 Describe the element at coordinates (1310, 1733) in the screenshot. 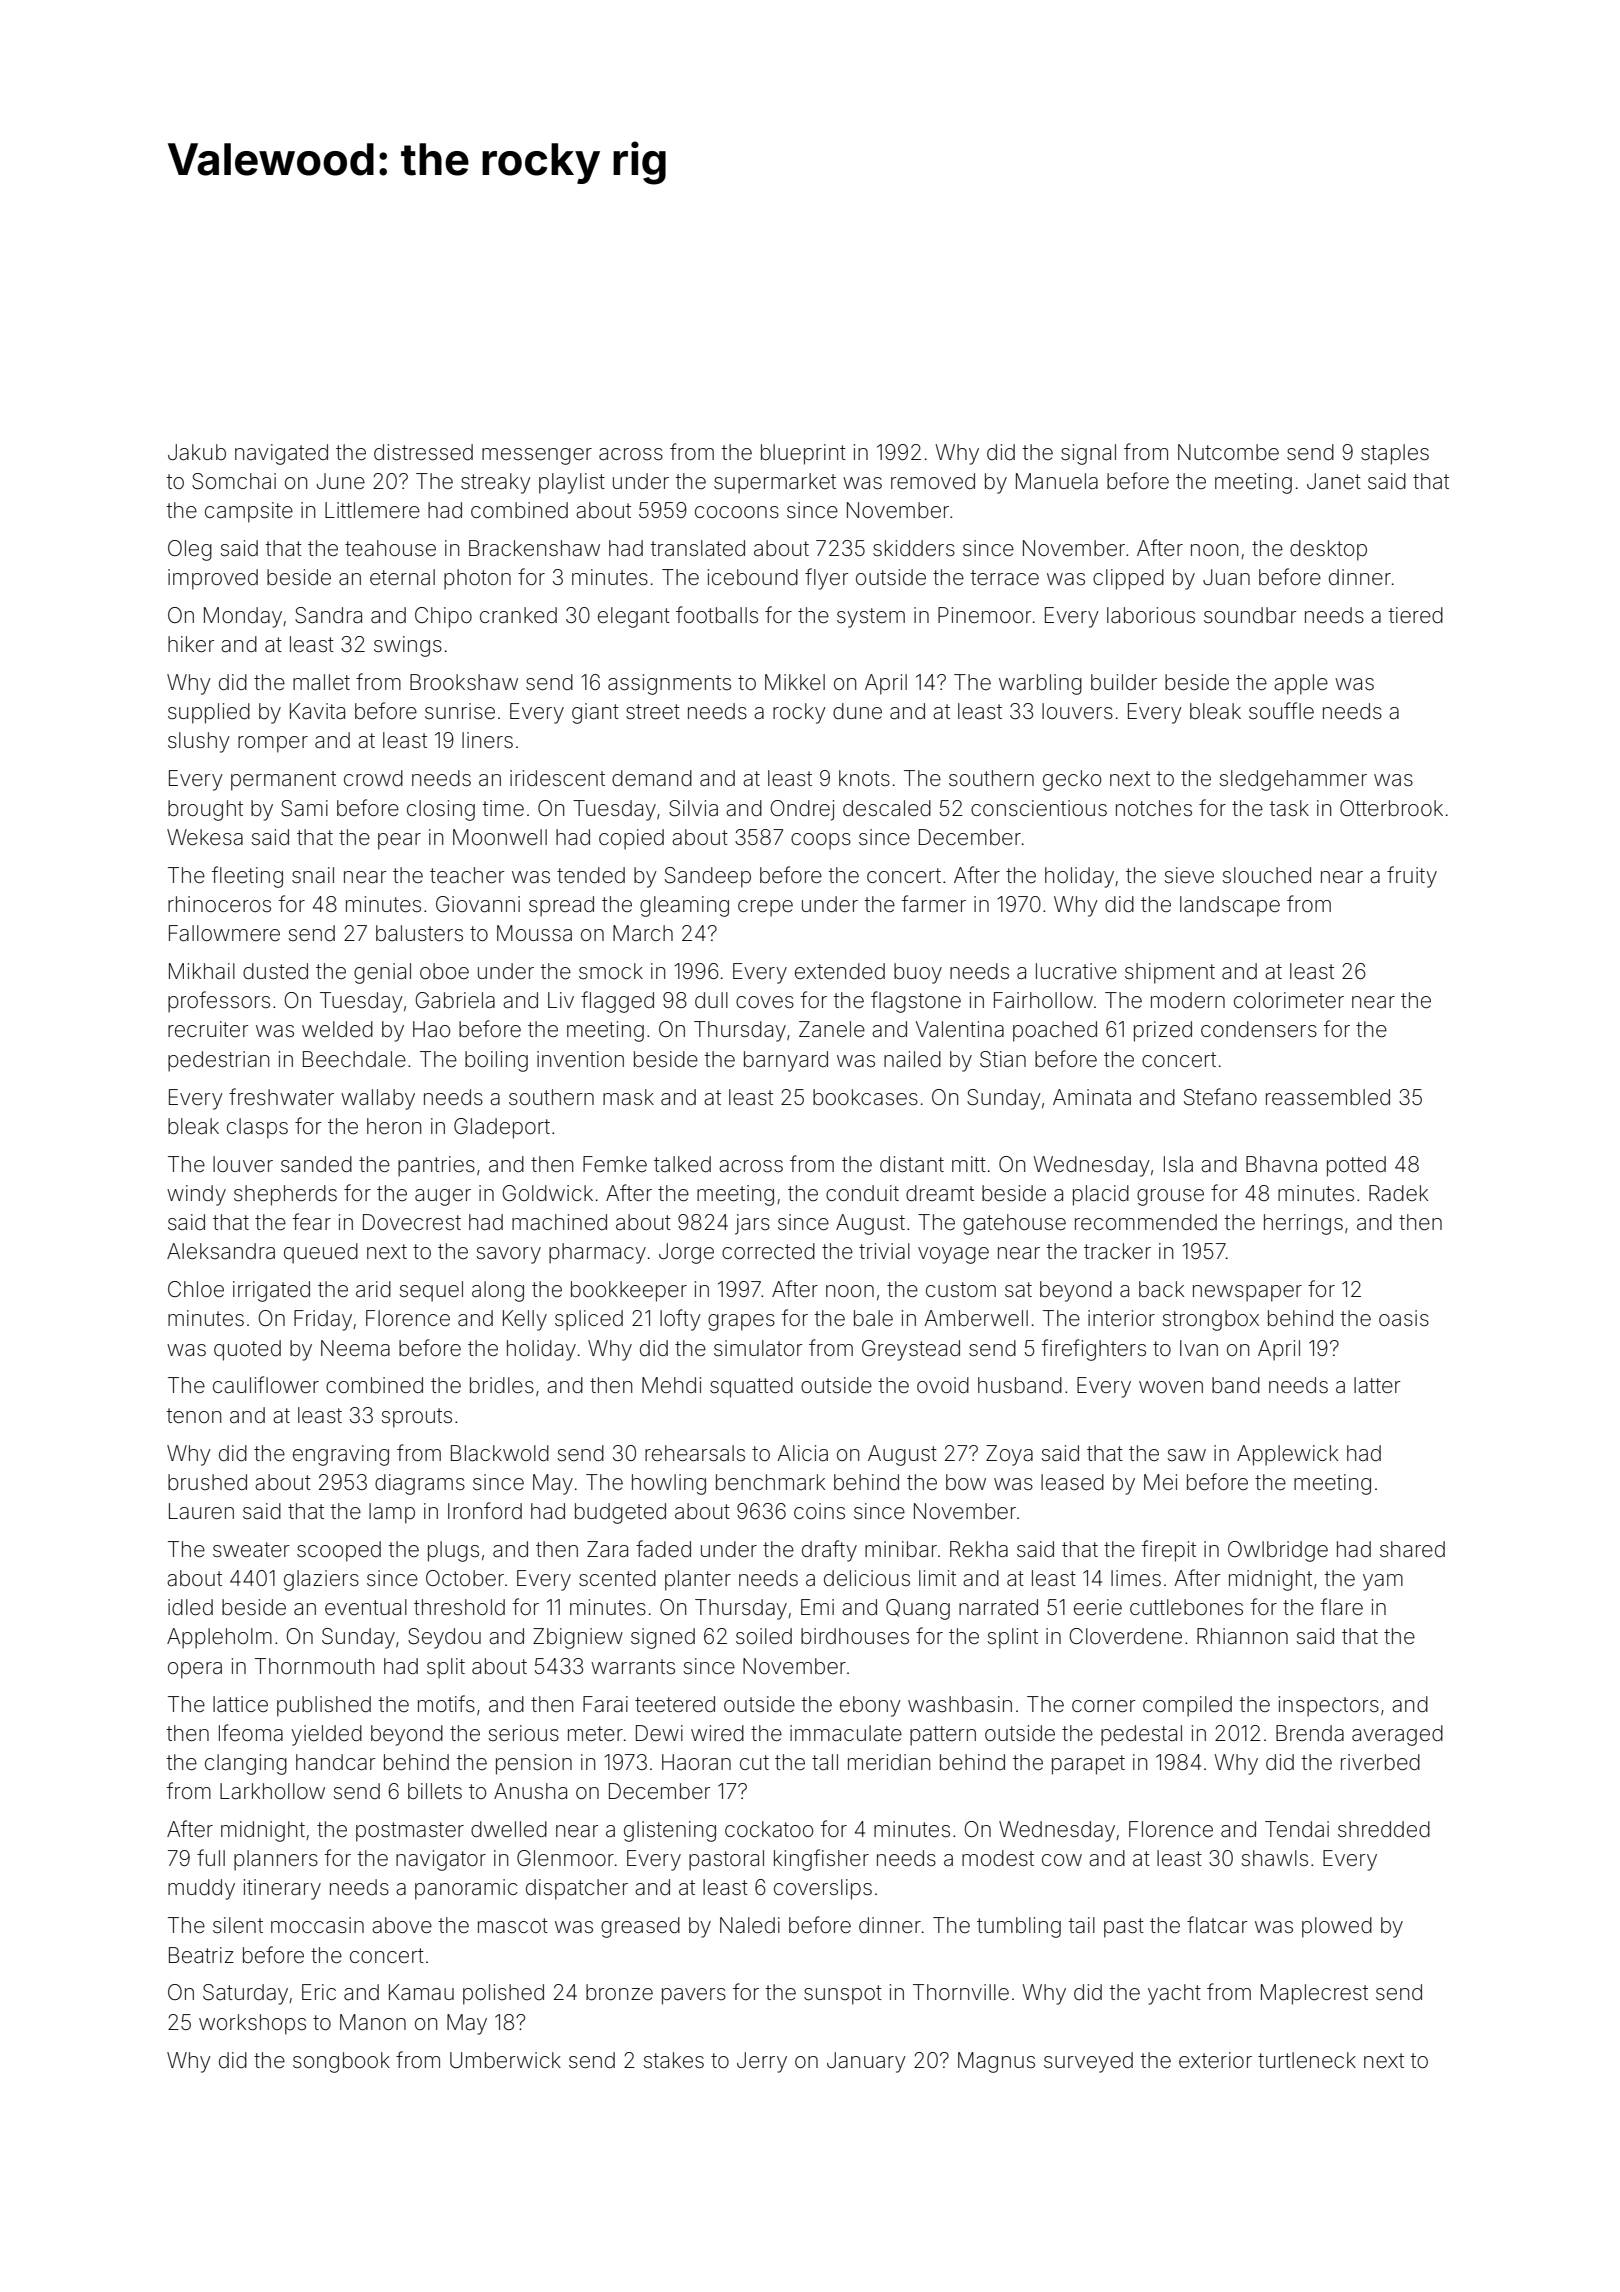

I see `Brenda` at that location.
